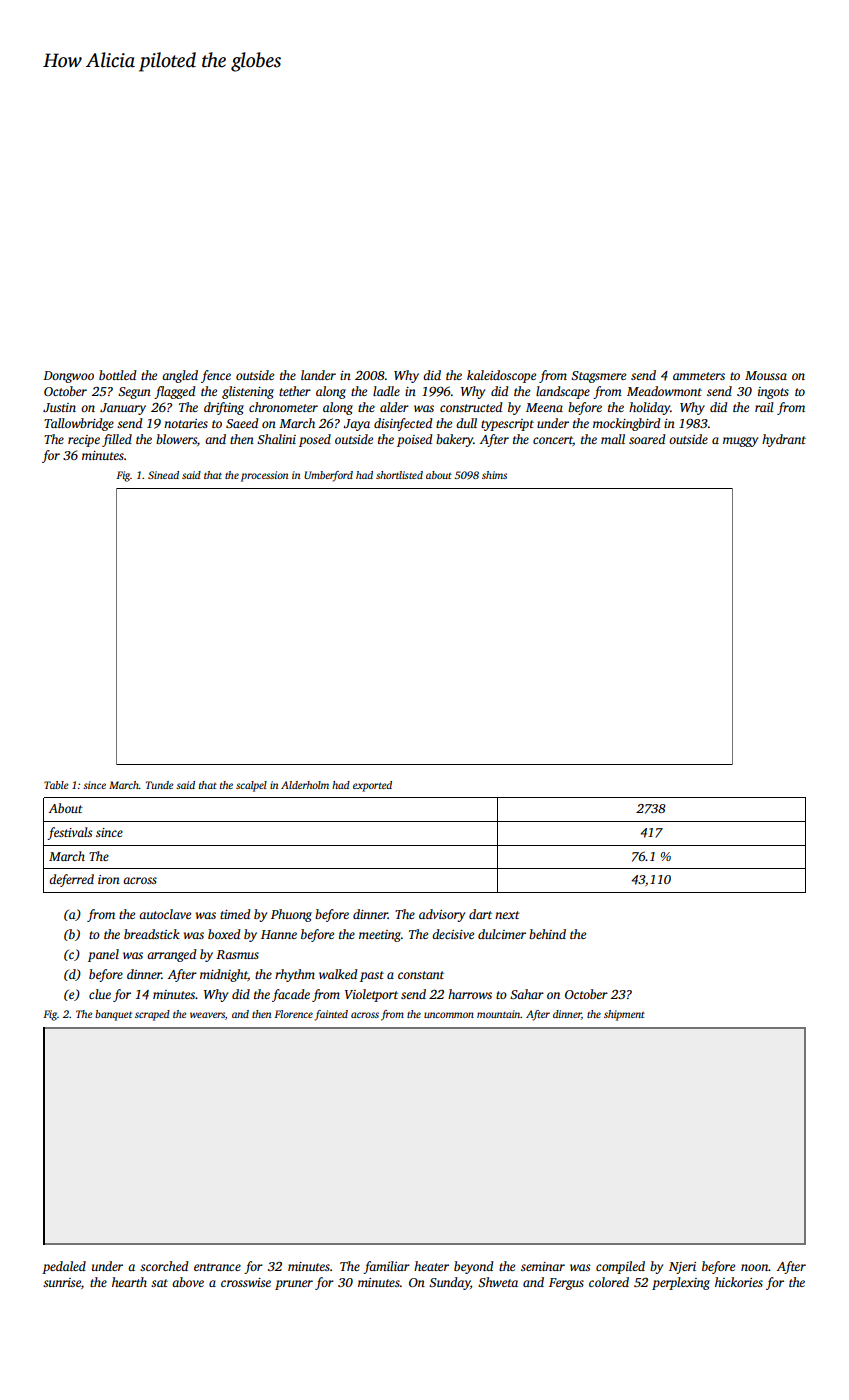 This screenshot has height=1400, width=849. What do you see at coordinates (507, 915) in the screenshot?
I see `next` at bounding box center [507, 915].
